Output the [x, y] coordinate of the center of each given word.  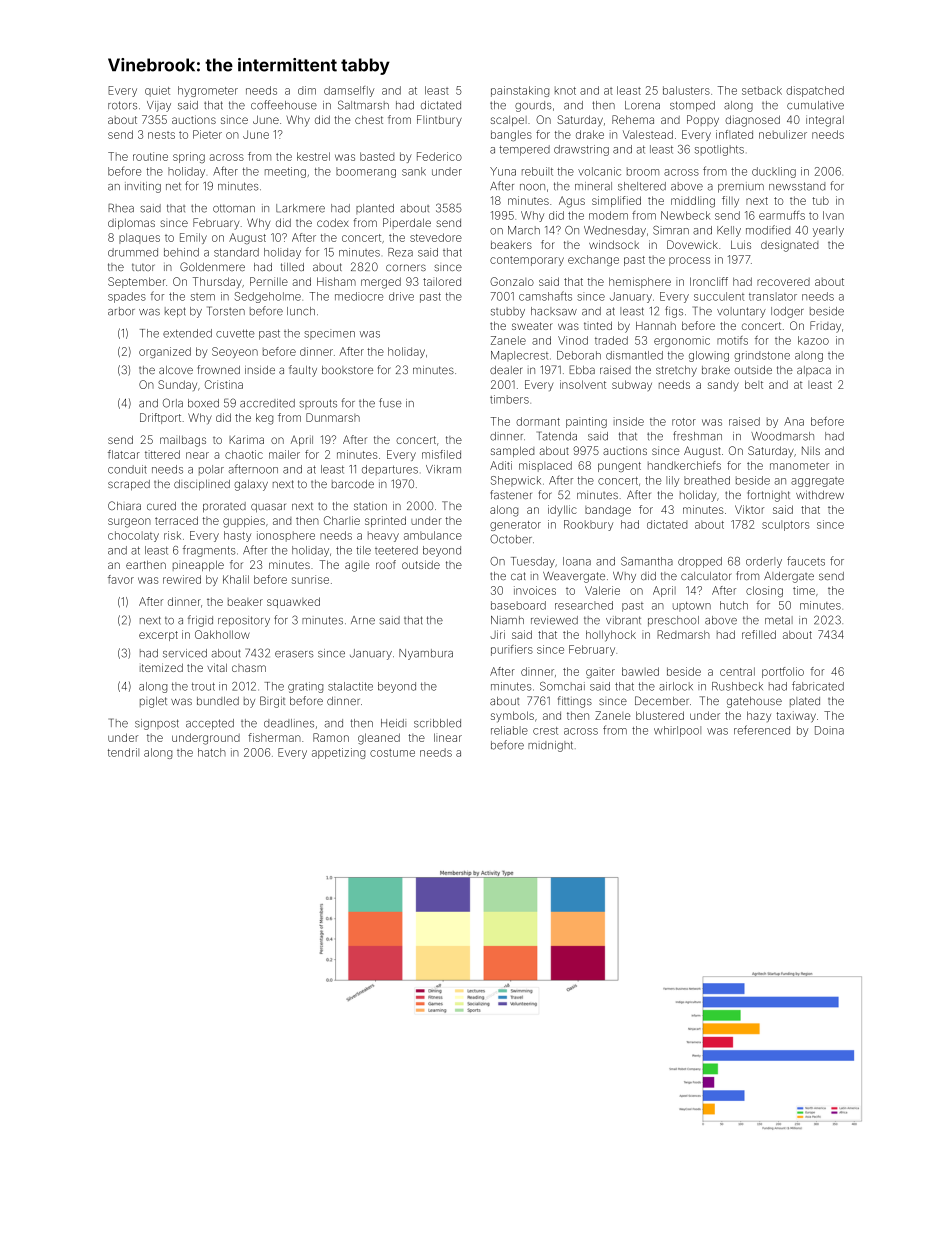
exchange [593, 261]
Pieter [207, 134]
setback [762, 90]
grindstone [762, 356]
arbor [121, 311]
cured [161, 506]
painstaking [520, 91]
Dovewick [692, 244]
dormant [538, 421]
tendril [123, 752]
